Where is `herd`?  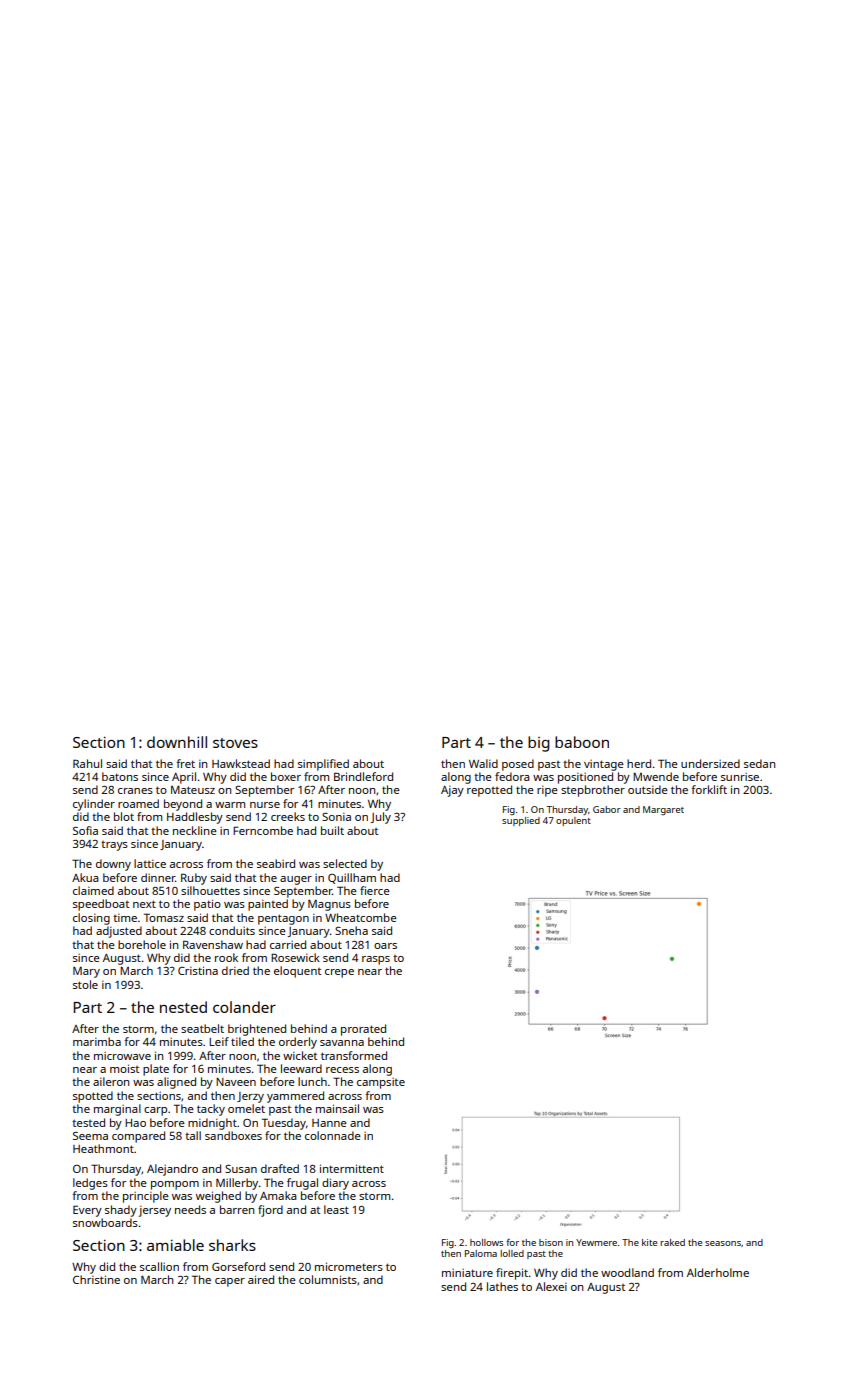
herd is located at coordinates (639, 763).
